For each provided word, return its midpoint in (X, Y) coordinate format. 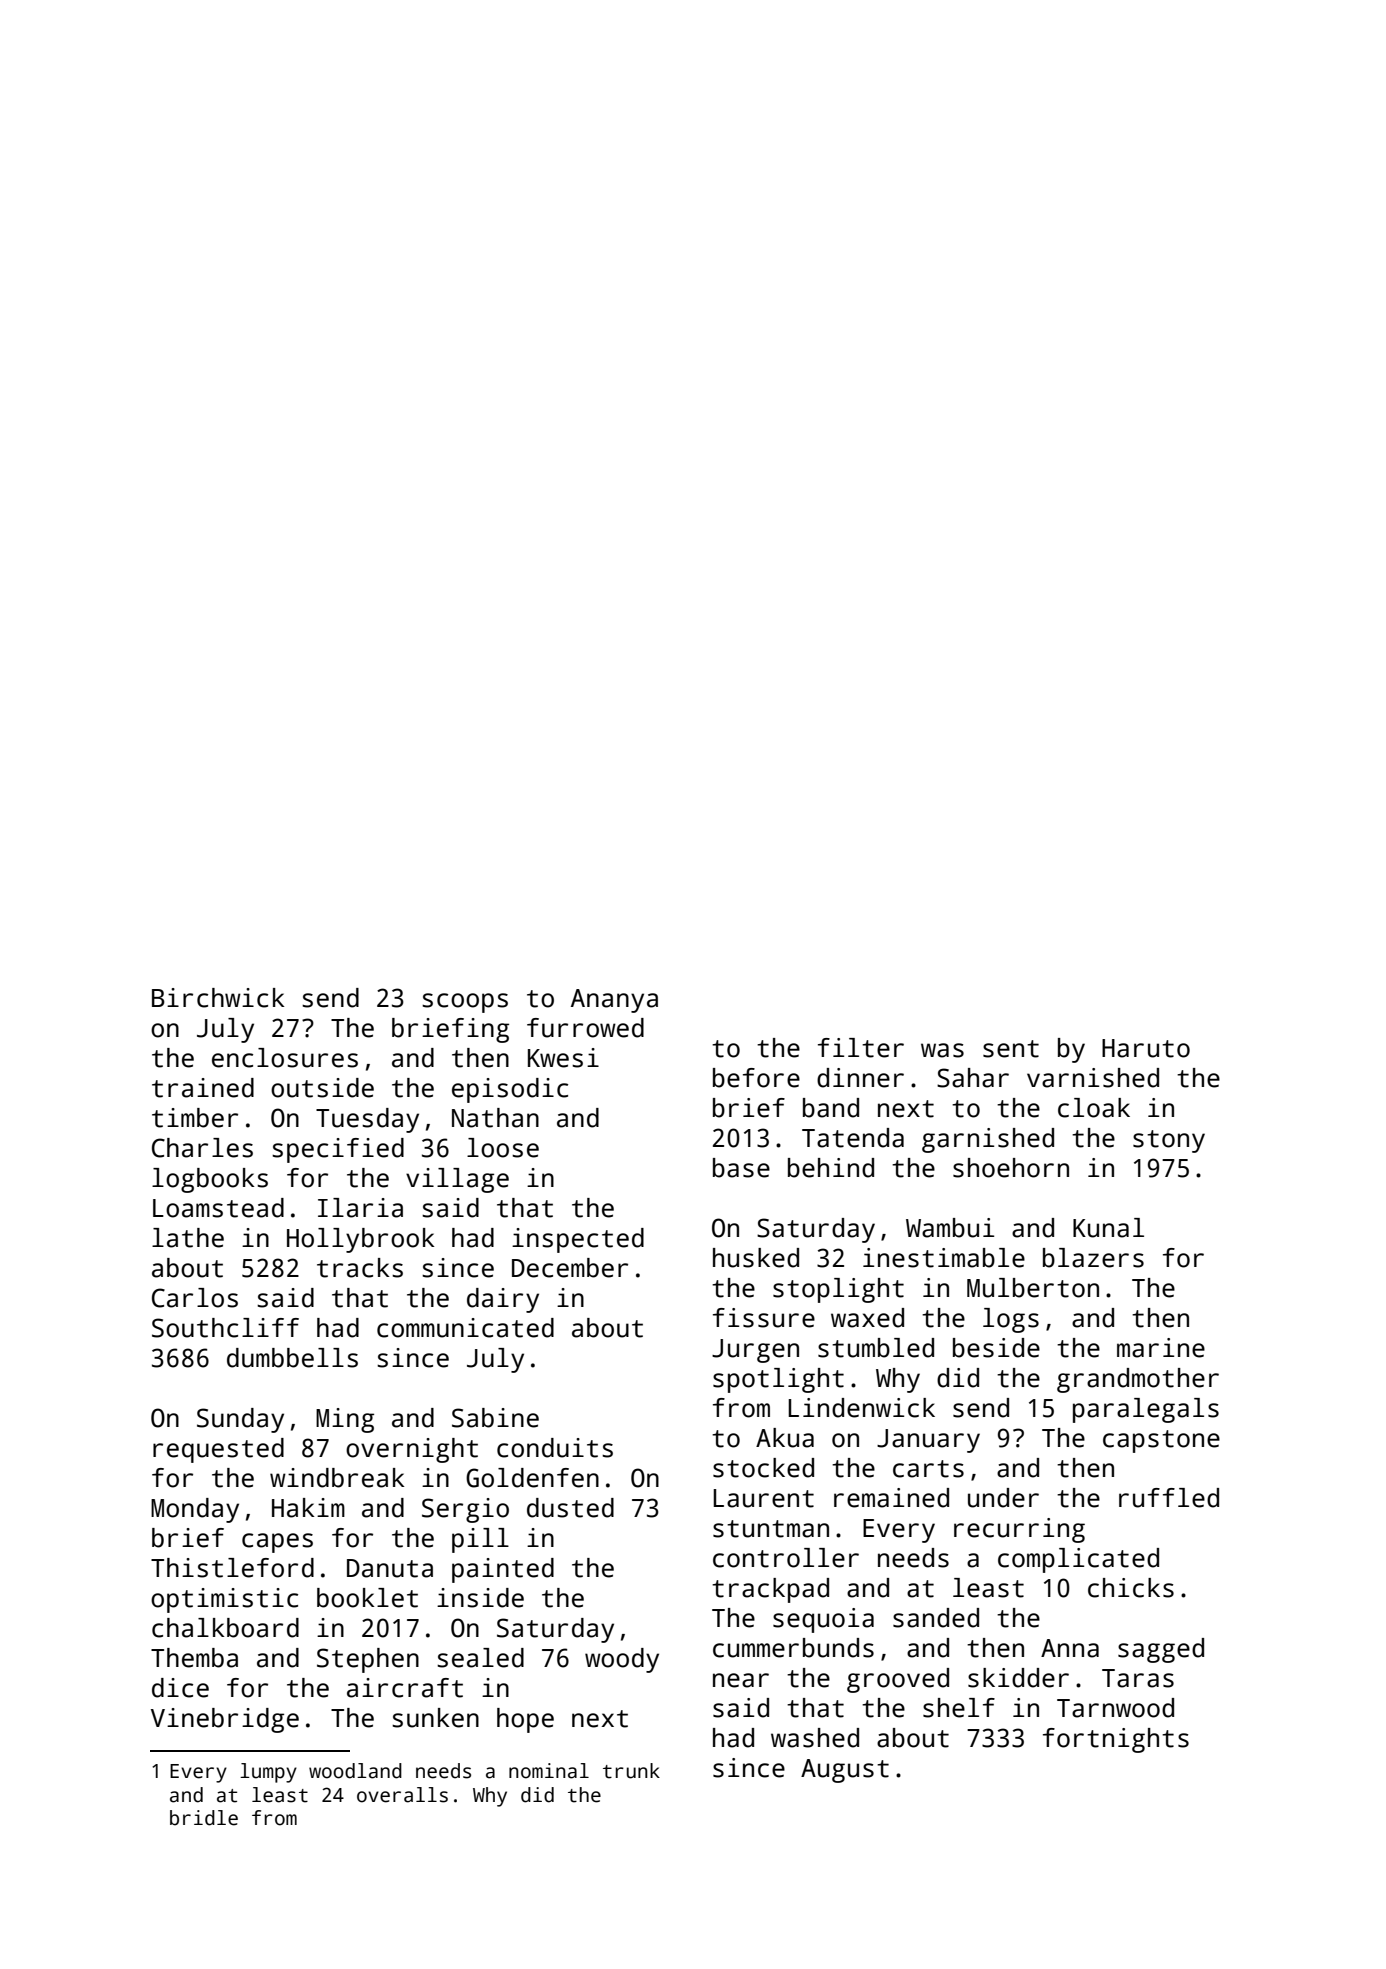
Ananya (614, 1001)
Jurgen (755, 1351)
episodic (510, 1090)
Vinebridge (225, 1720)
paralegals (1146, 1410)
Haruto (1146, 1048)
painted (503, 1570)
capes (277, 1543)
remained (891, 1498)
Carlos (195, 1298)
